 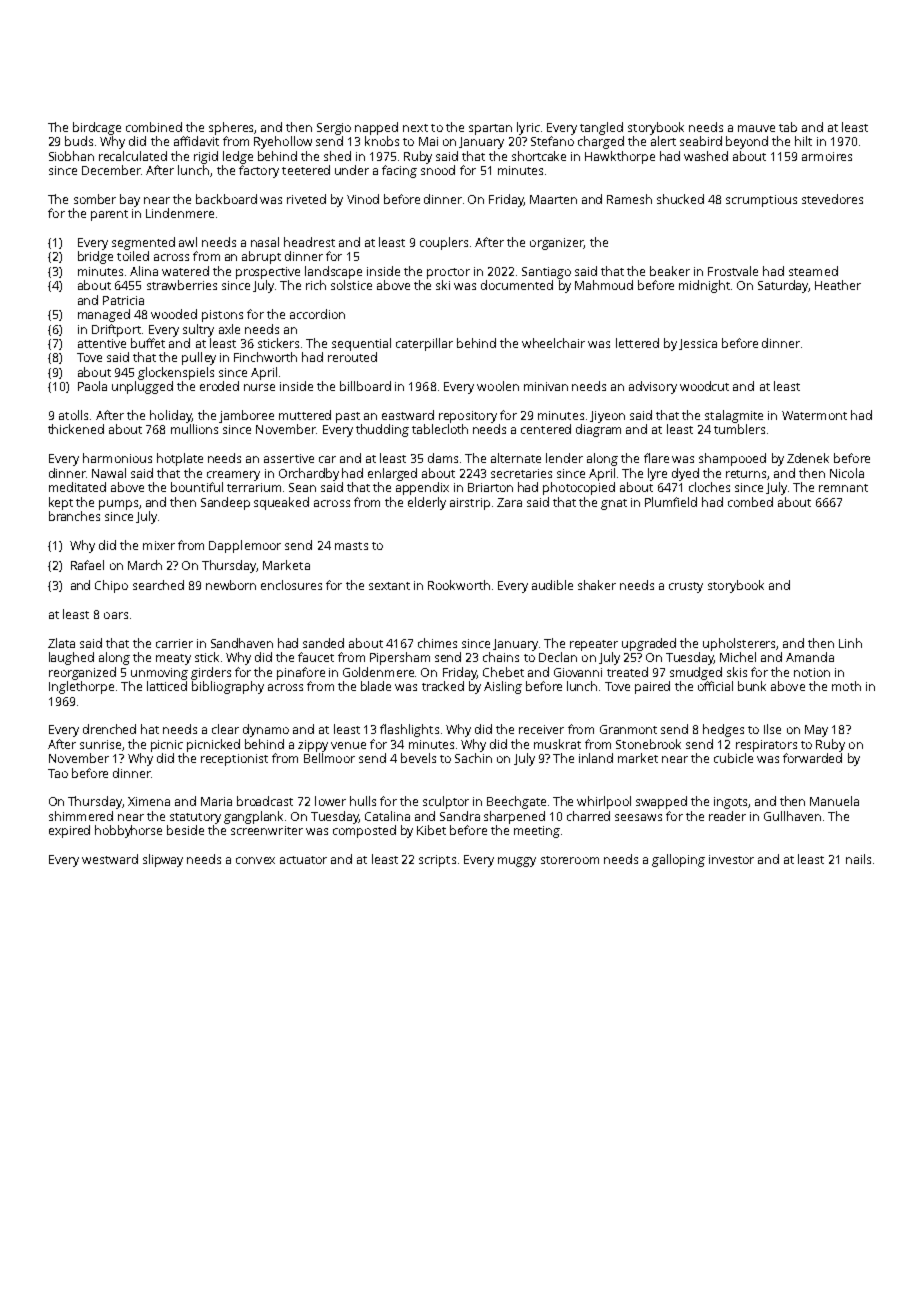 What do you see at coordinates (552, 585) in the page?
I see `audible` at bounding box center [552, 585].
